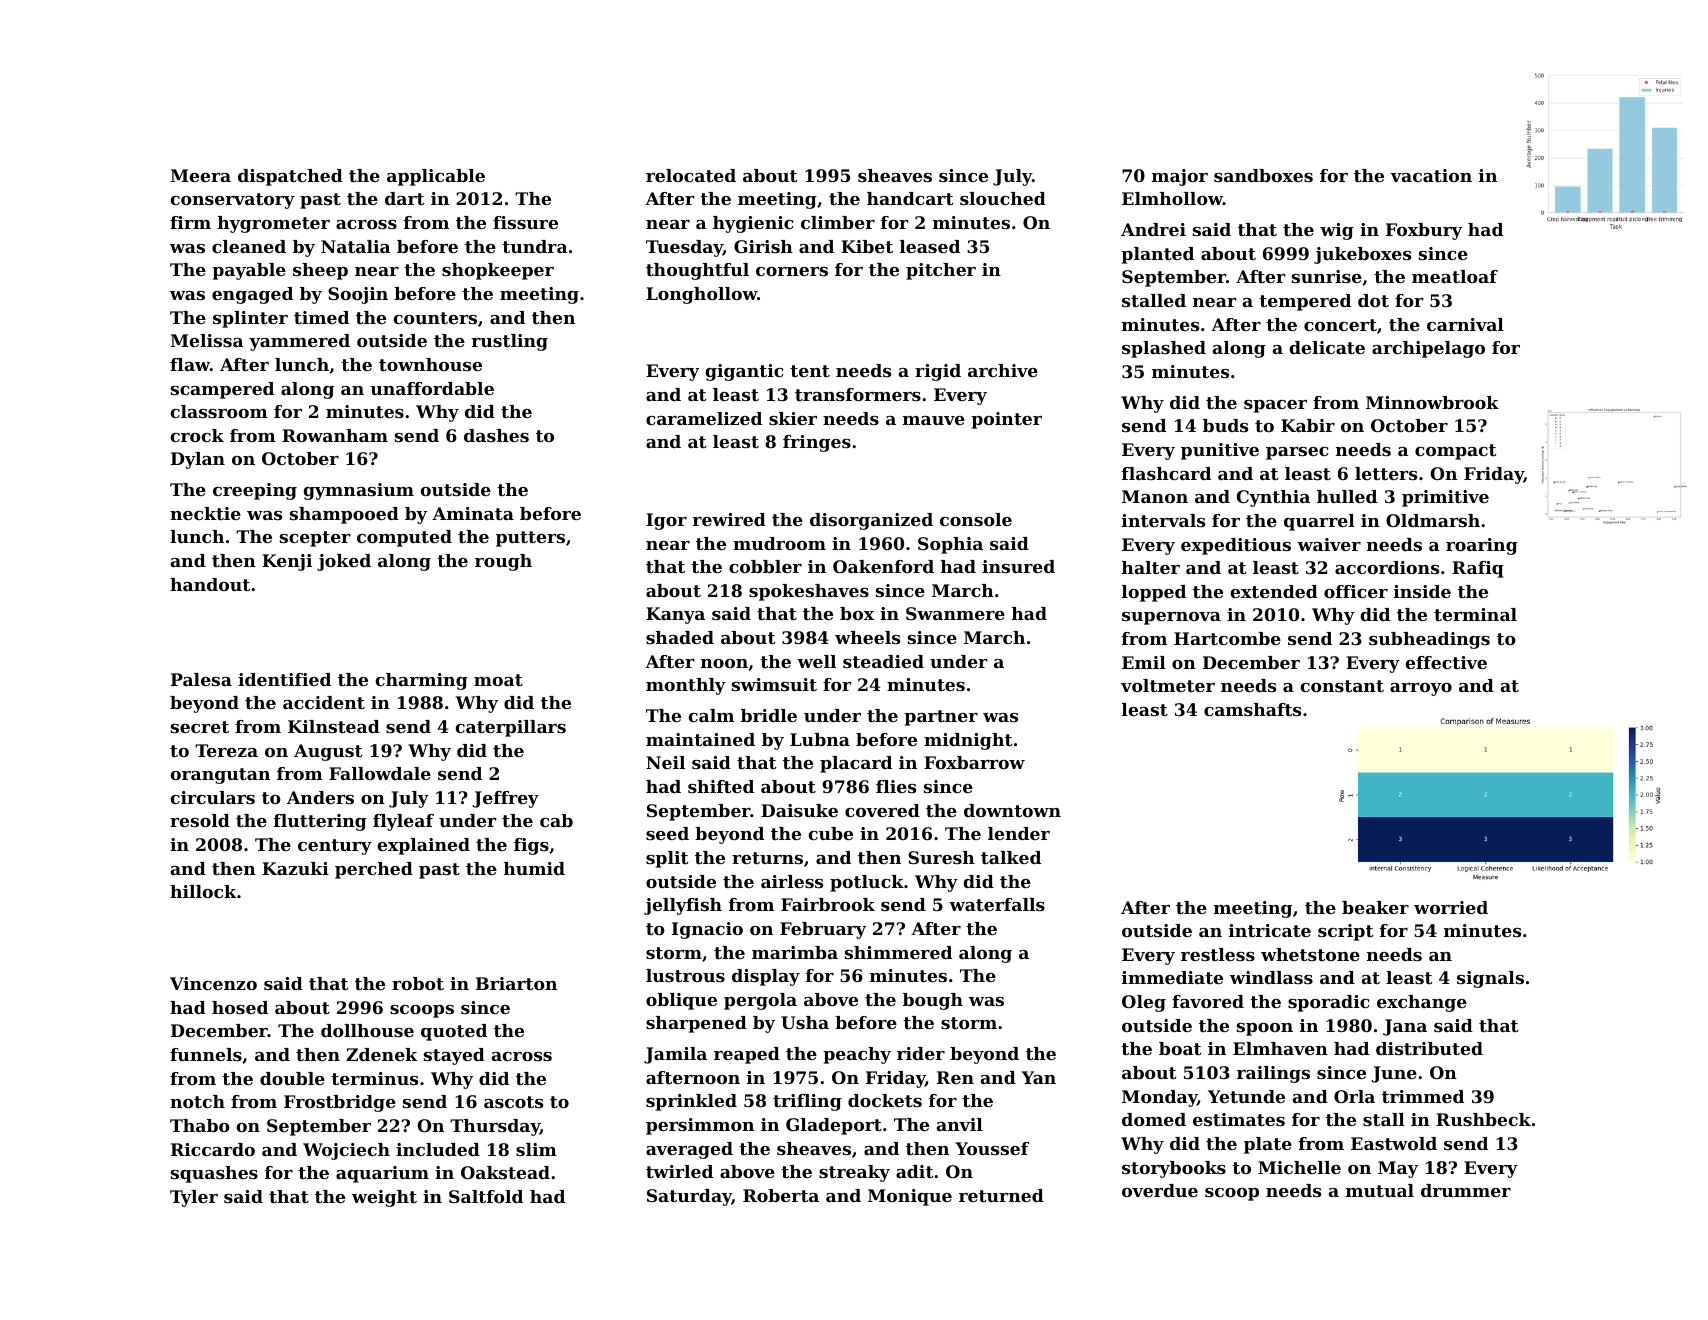 Image resolution: width=1708 pixels, height=1320 pixels. What do you see at coordinates (1151, 567) in the image?
I see `halter` at bounding box center [1151, 567].
